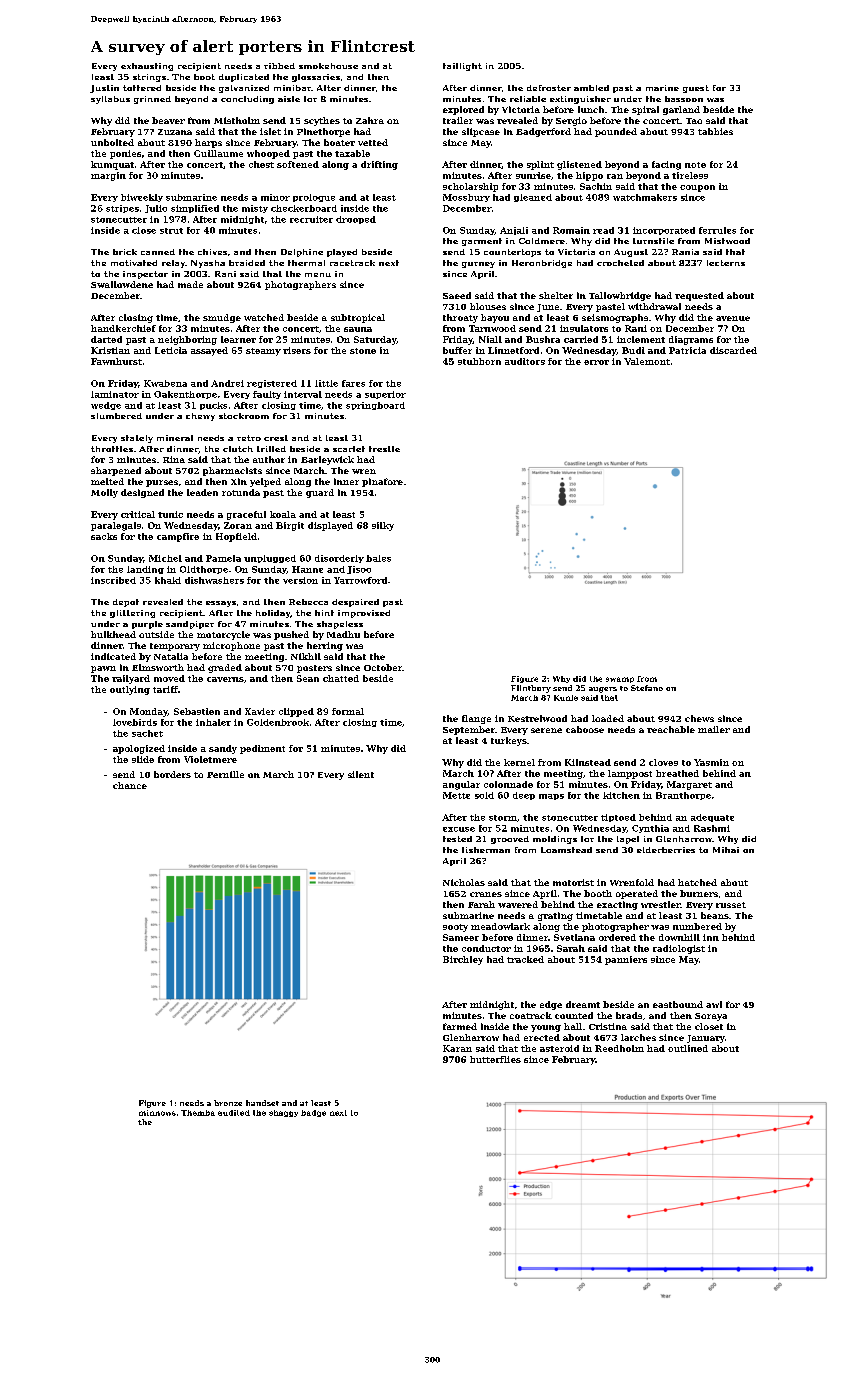 The width and height of the page is (849, 1400). I want to click on Flintbury, so click(531, 689).
